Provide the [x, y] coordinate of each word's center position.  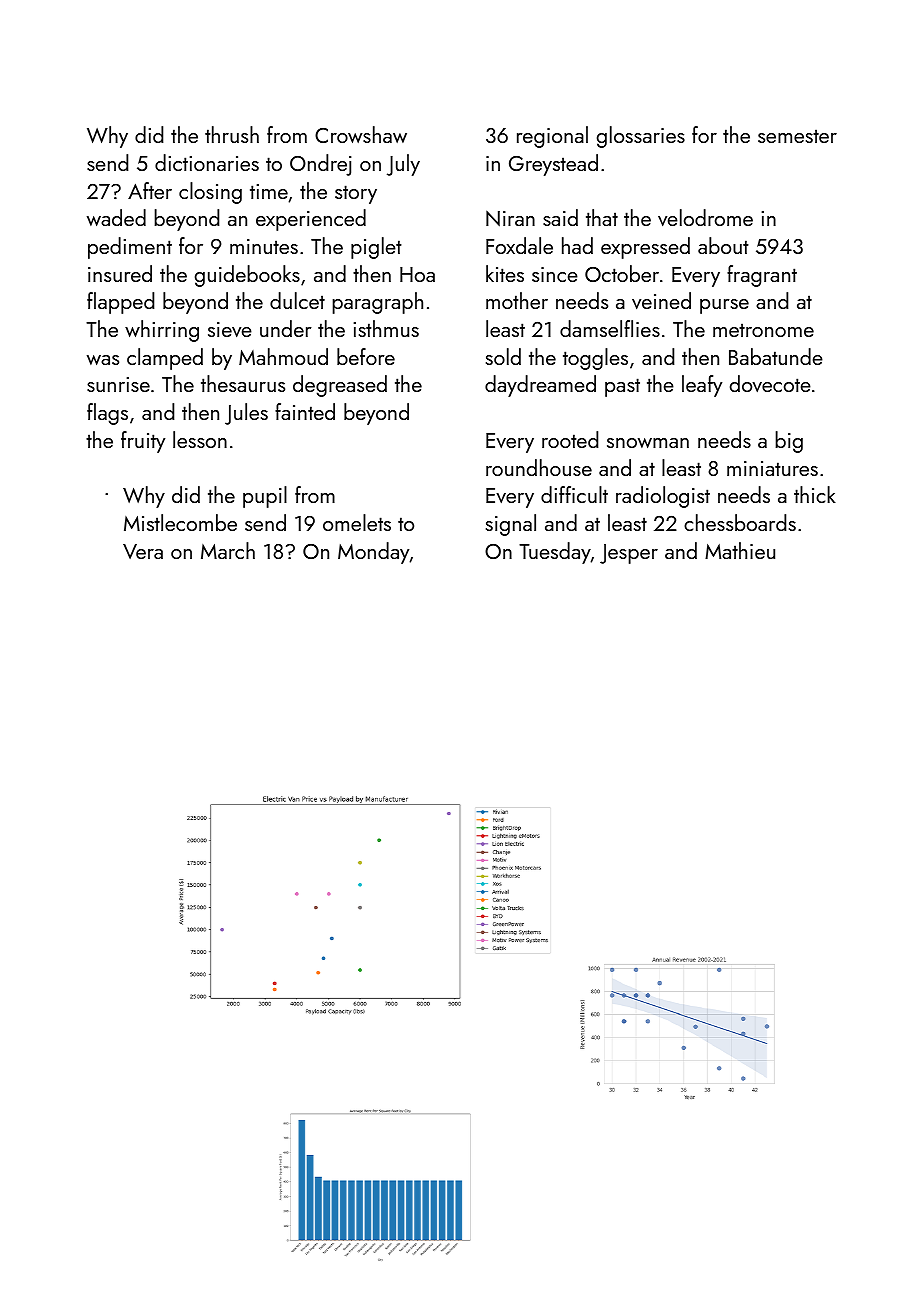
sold [503, 356]
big [789, 442]
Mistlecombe [180, 522]
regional [552, 137]
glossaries [641, 137]
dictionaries [207, 162]
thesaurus [243, 383]
